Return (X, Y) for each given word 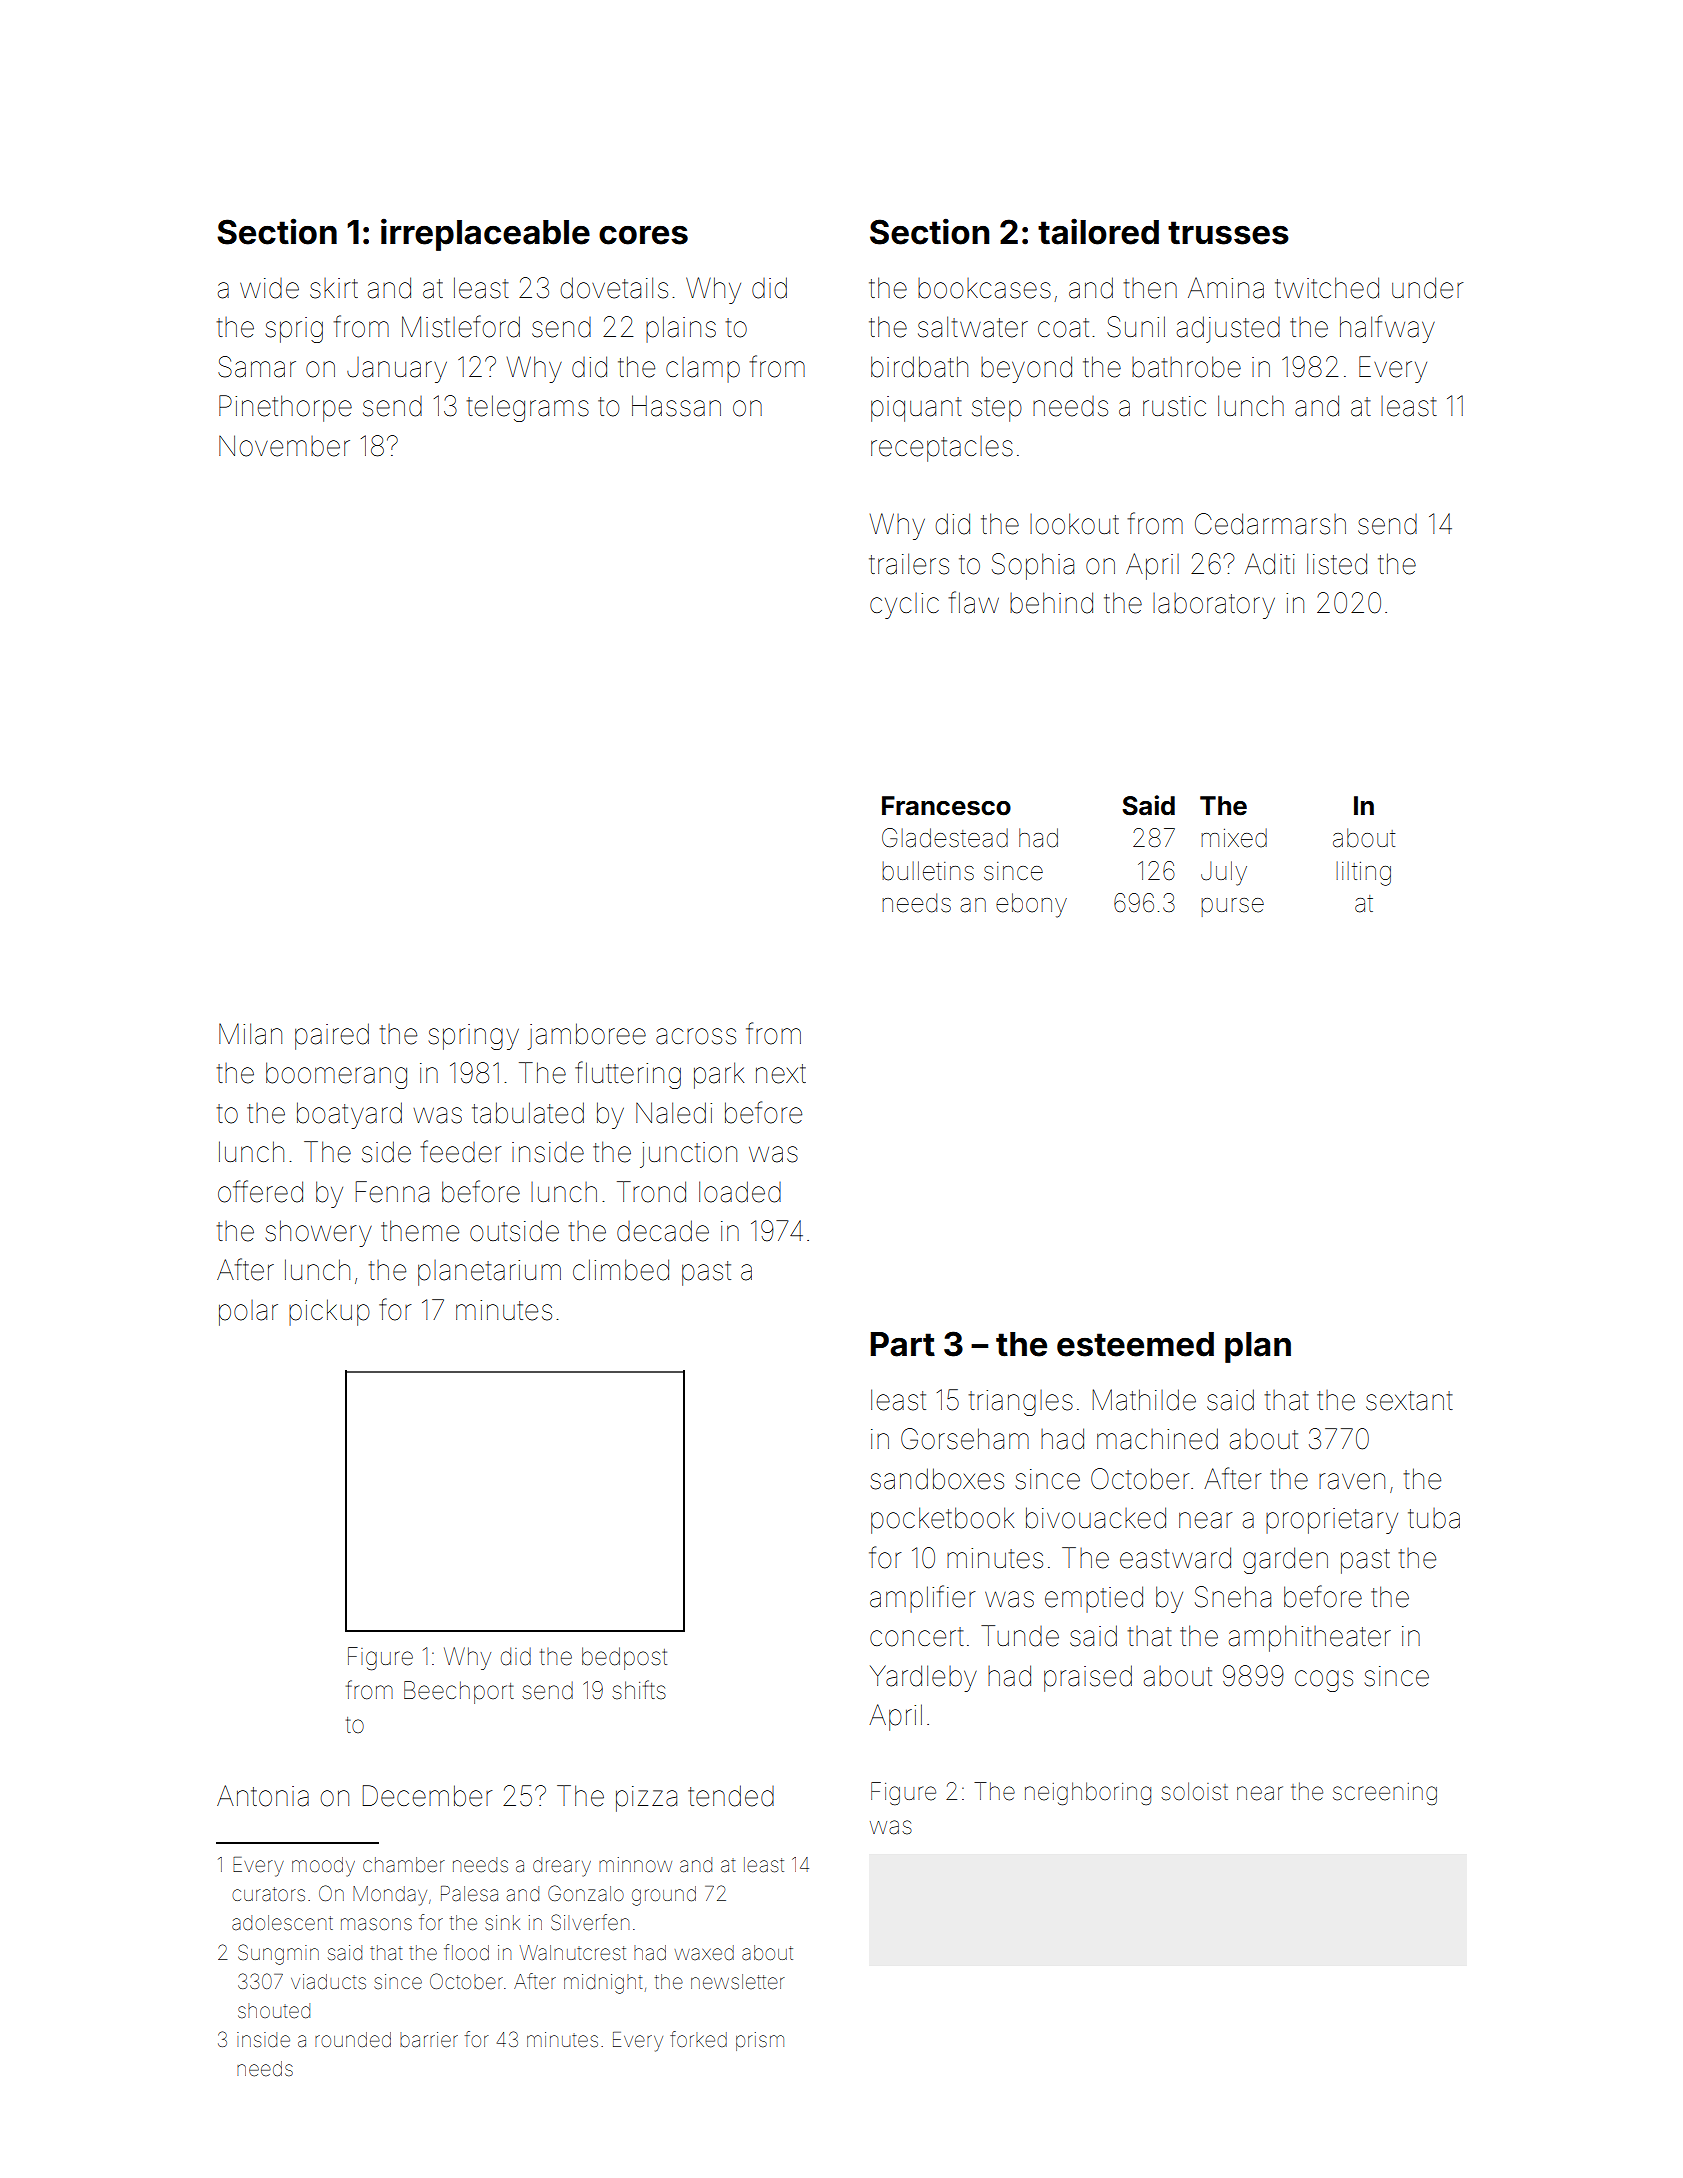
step (997, 409)
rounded (353, 2039)
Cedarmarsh (1270, 524)
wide (269, 288)
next (781, 1074)
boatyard (349, 1115)
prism (760, 2041)
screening (1385, 1794)
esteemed (1135, 1344)
